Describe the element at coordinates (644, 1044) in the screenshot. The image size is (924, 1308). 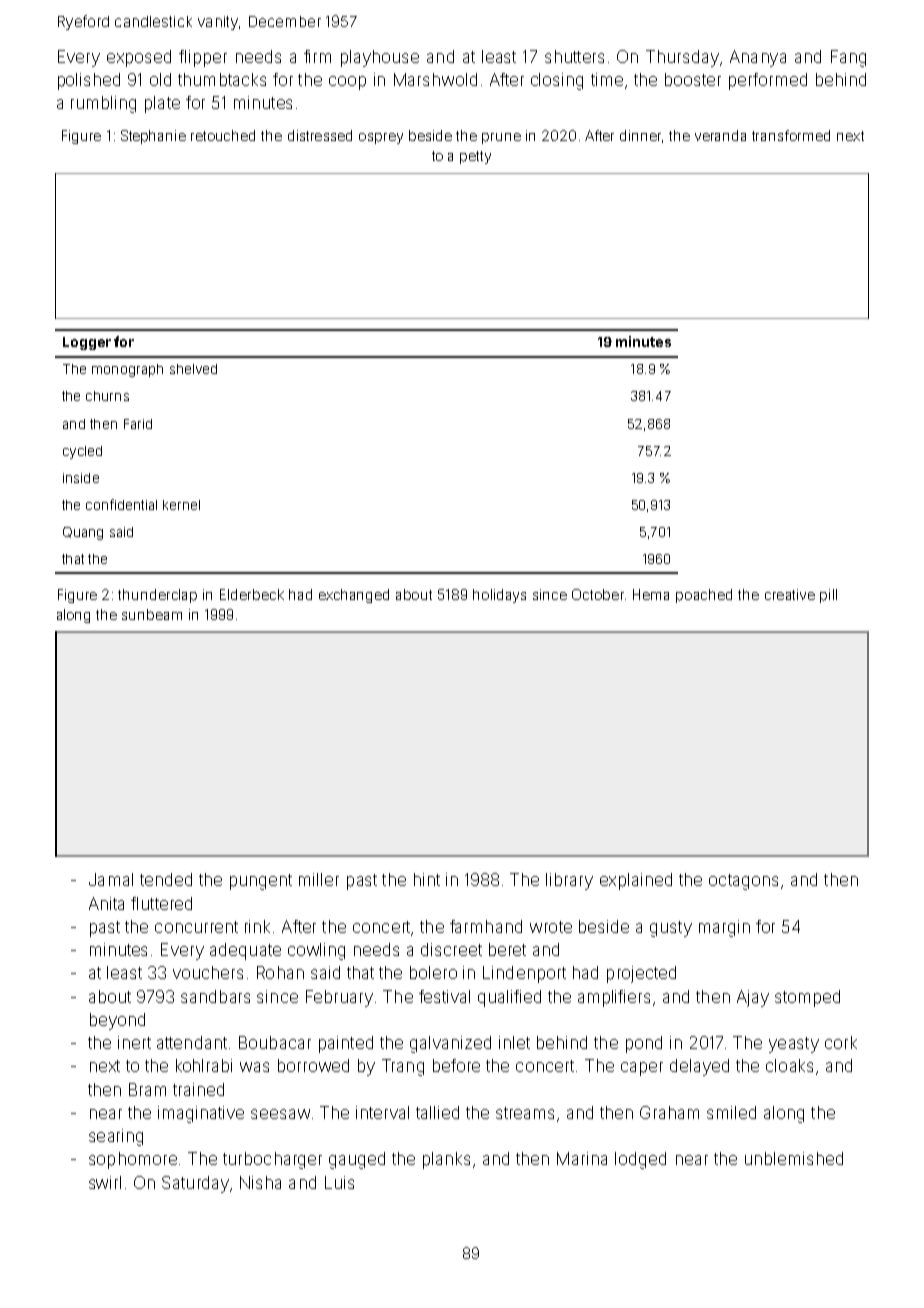
I see `pond` at that location.
